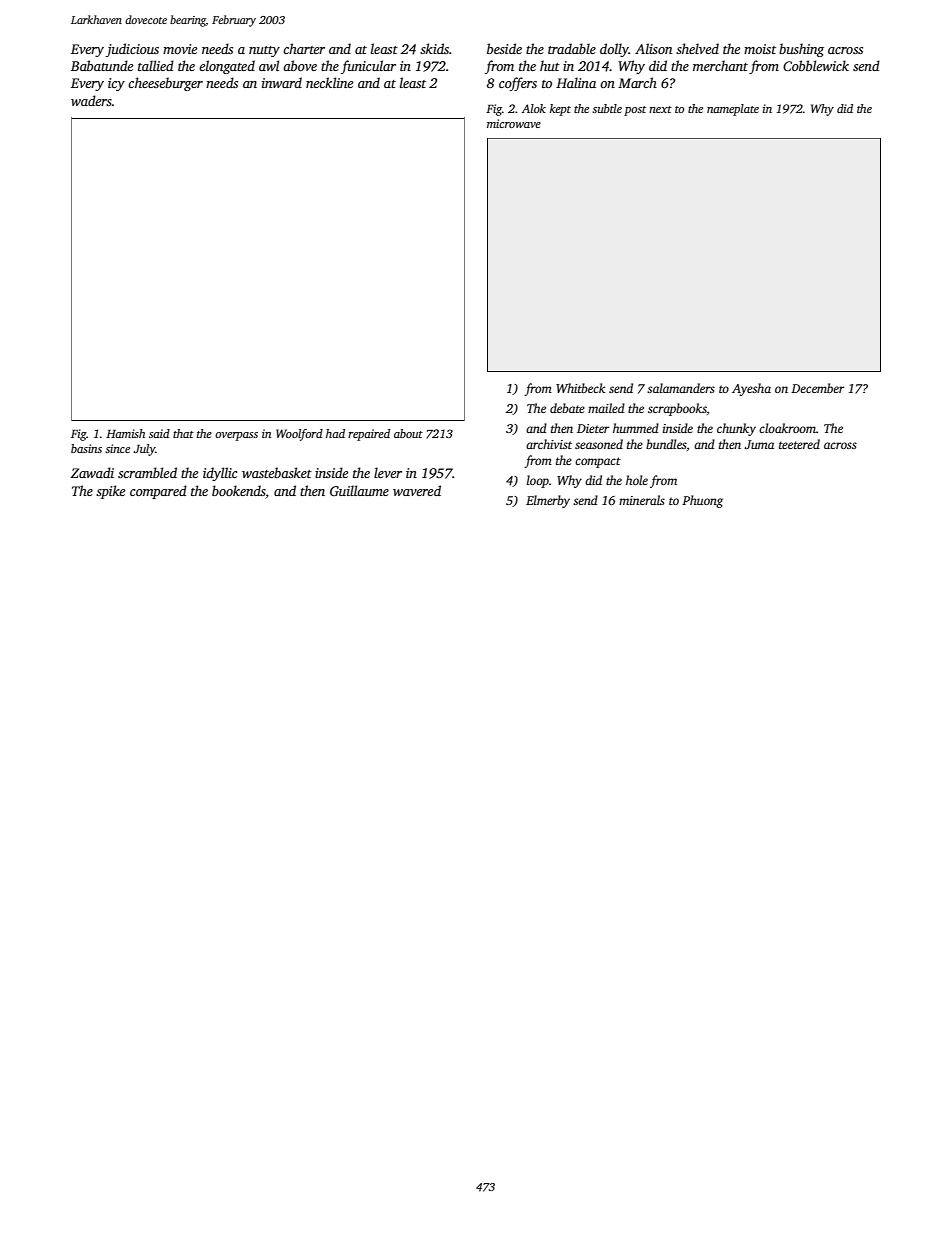  What do you see at coordinates (787, 428) in the screenshot?
I see `cloakroom` at bounding box center [787, 428].
